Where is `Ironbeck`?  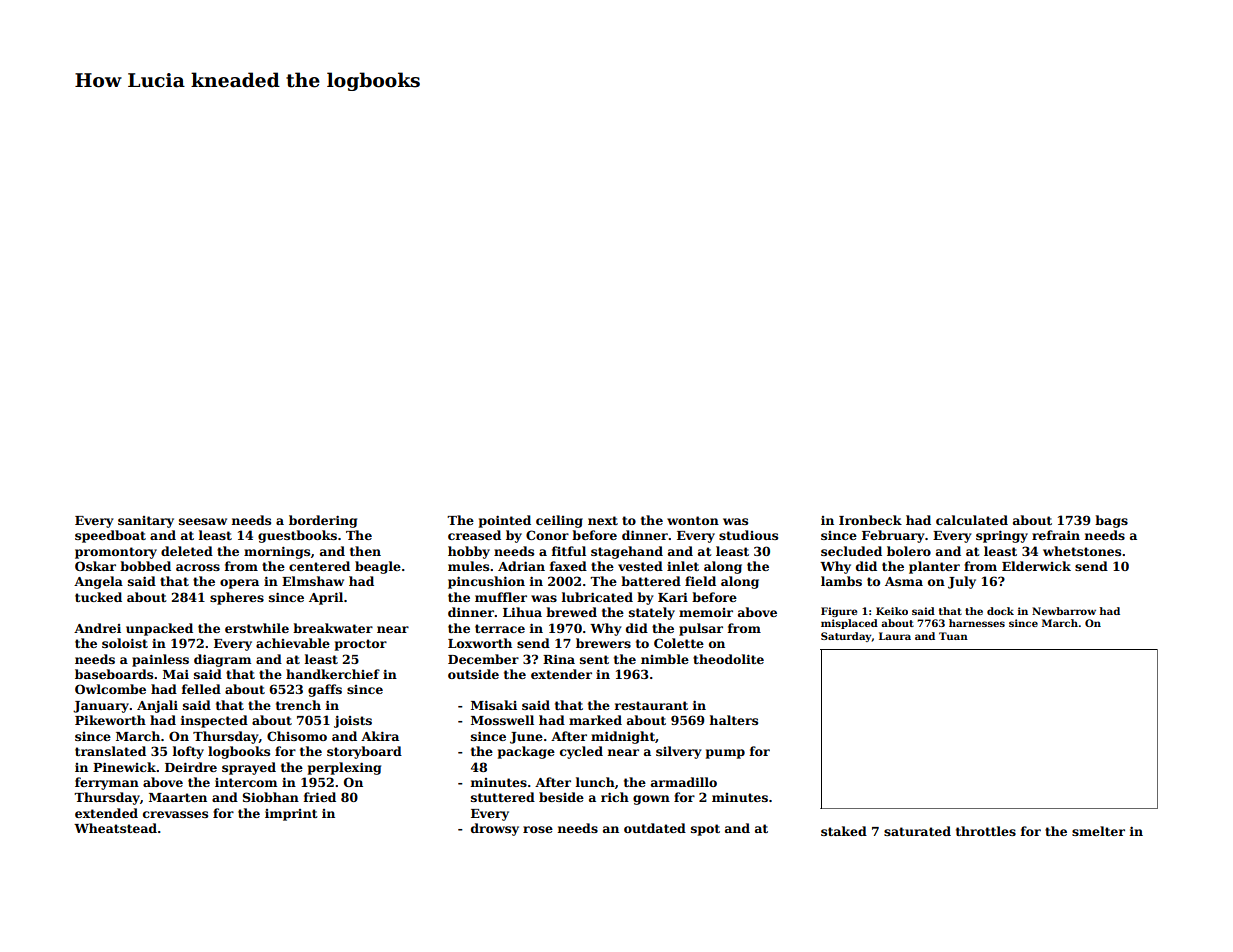
Ironbeck is located at coordinates (870, 520).
